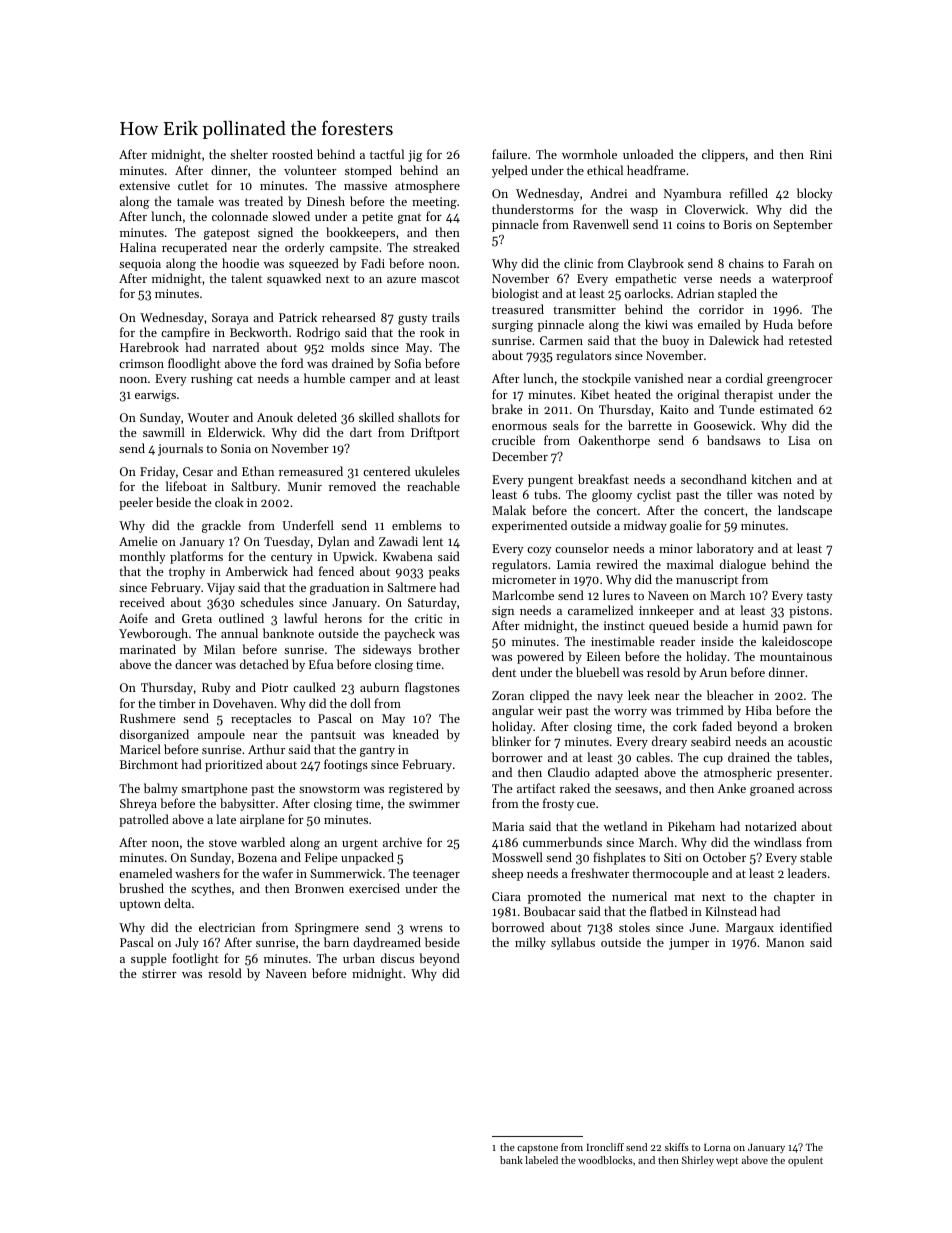 Image resolution: width=952 pixels, height=1233 pixels. Describe the element at coordinates (407, 363) in the screenshot. I see `Sofia` at that location.
